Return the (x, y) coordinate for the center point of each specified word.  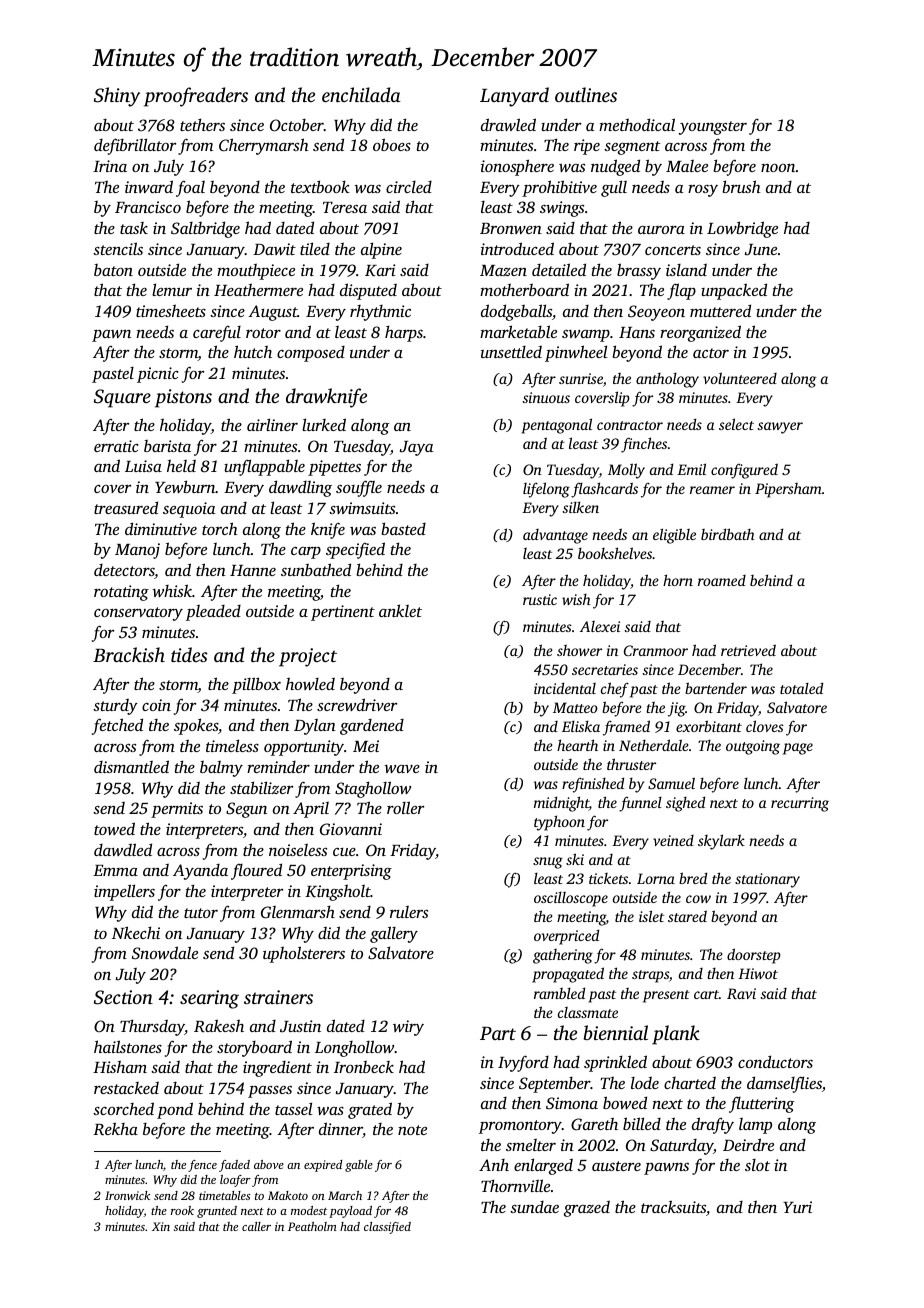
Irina (110, 166)
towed (114, 828)
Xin (161, 1226)
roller (405, 807)
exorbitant (709, 726)
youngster (713, 128)
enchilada (361, 94)
